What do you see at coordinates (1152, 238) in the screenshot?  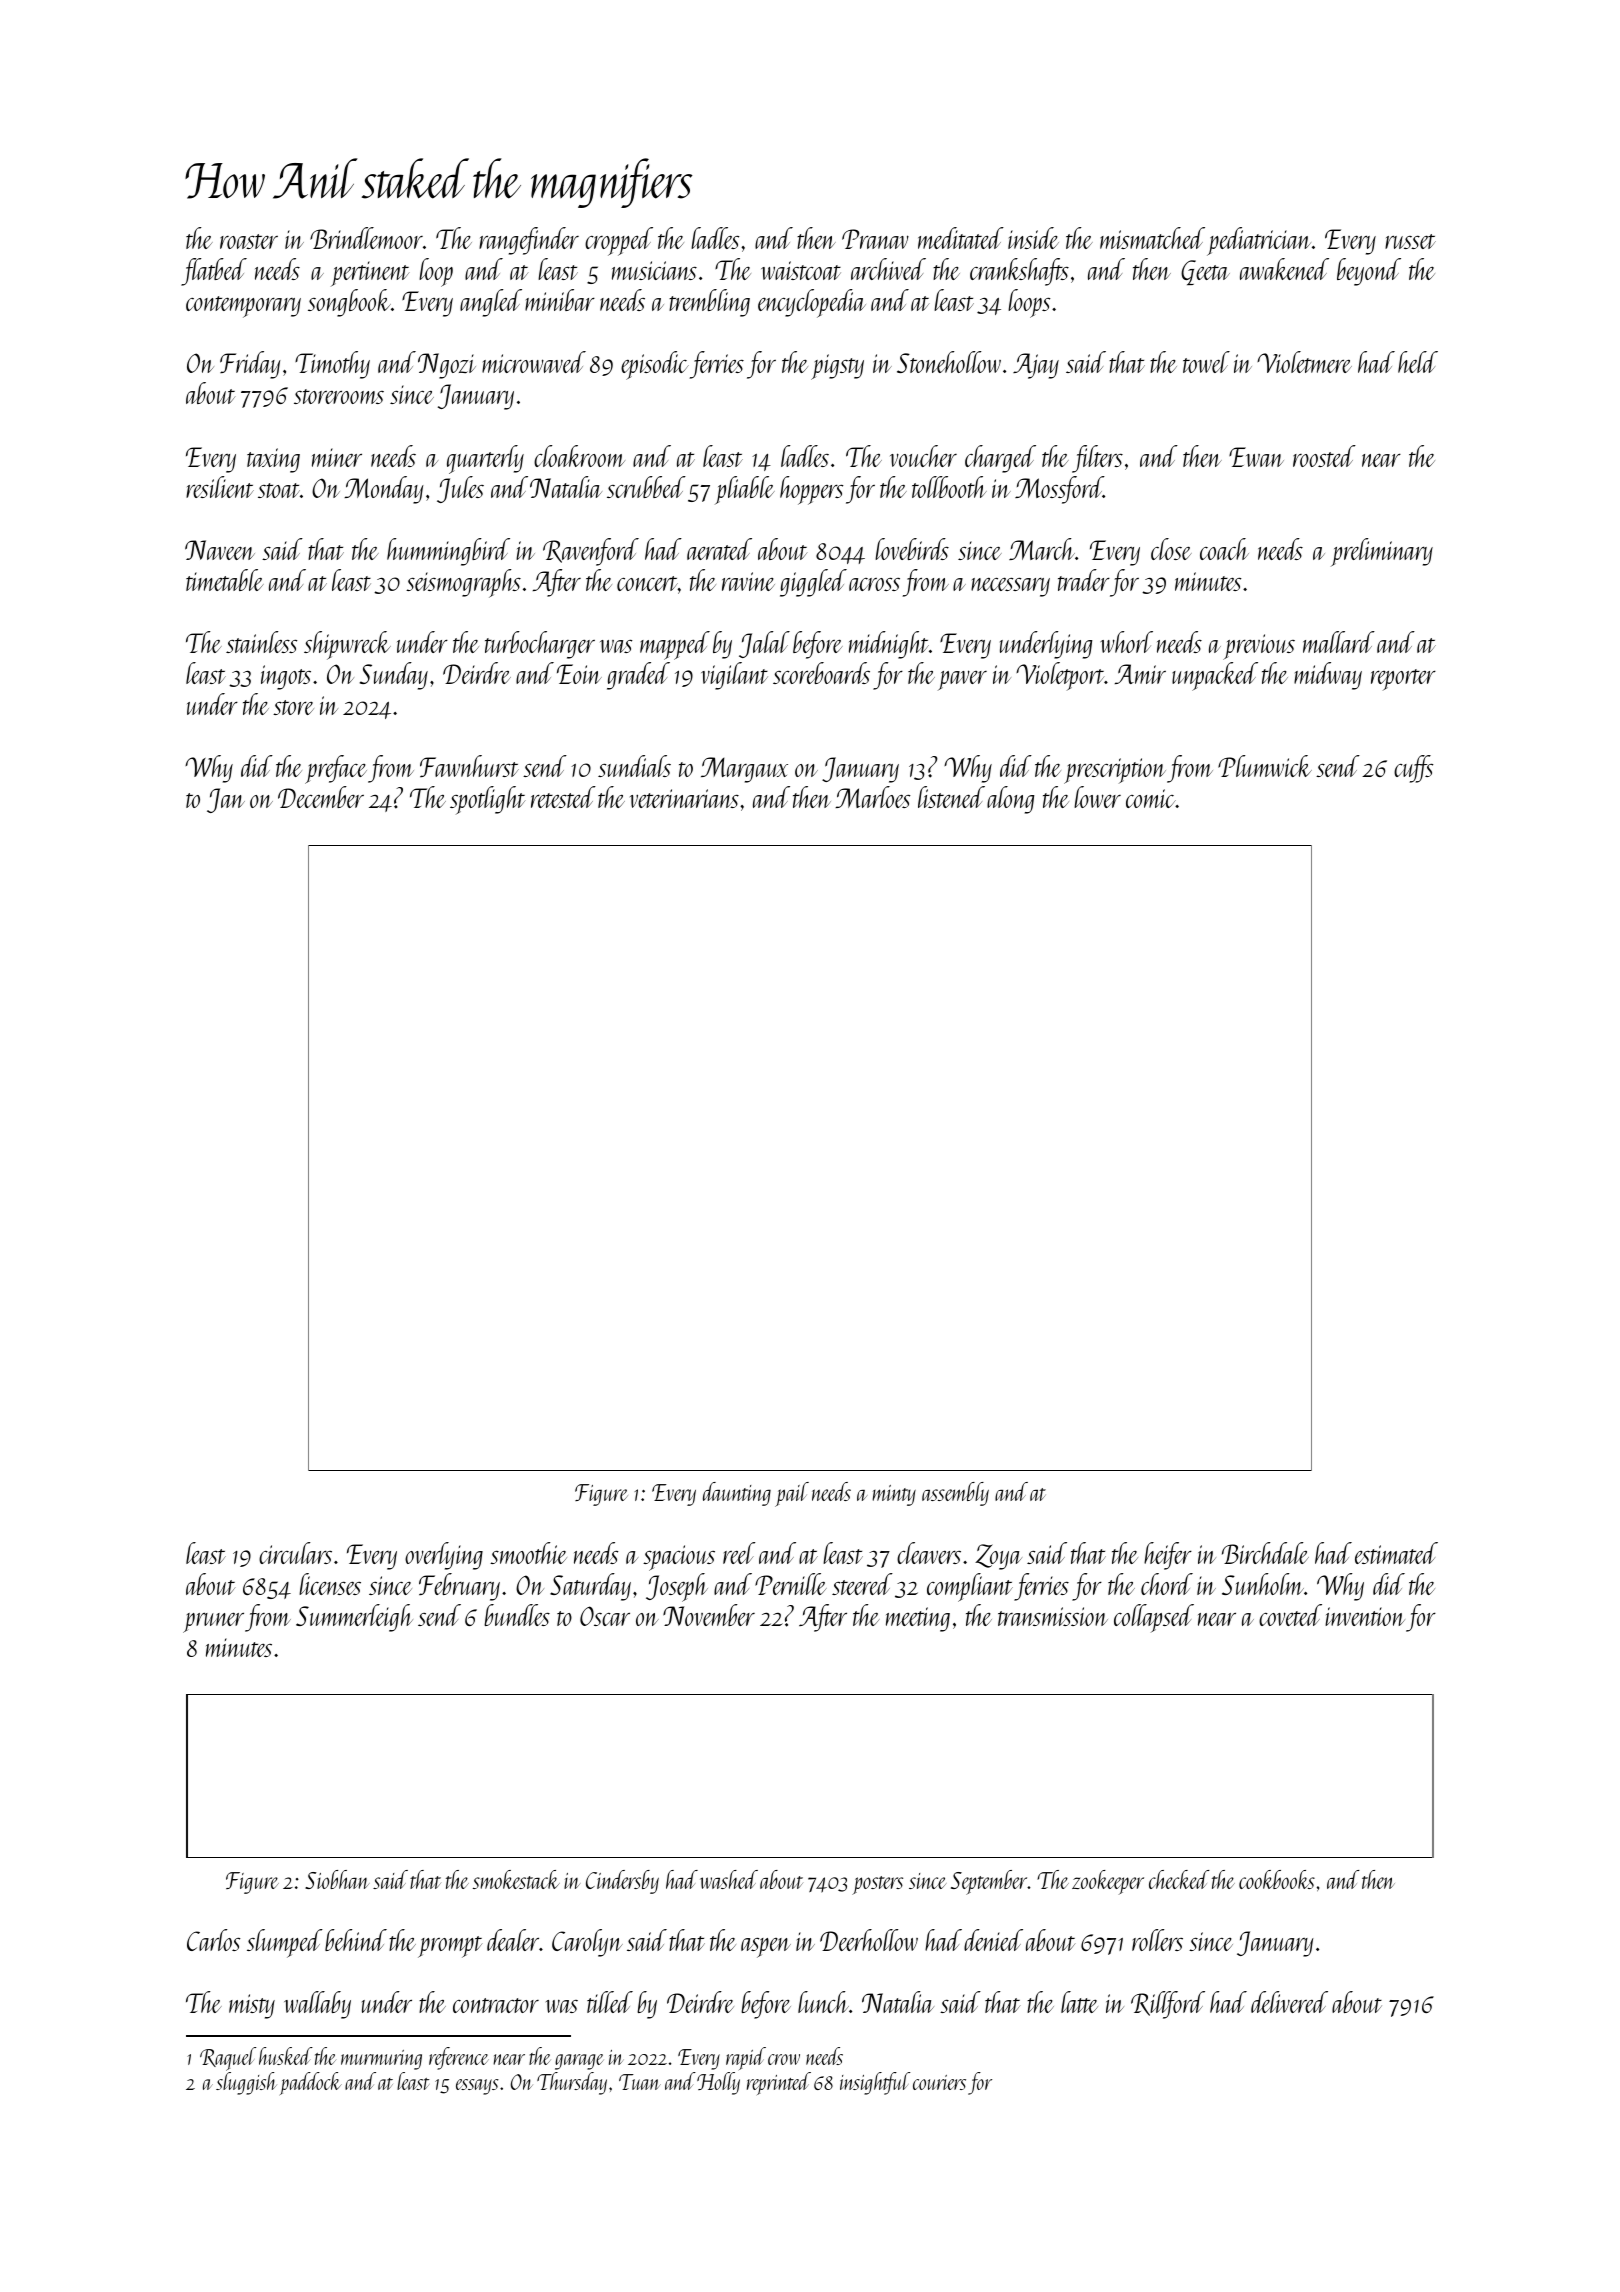 I see `mismatched` at bounding box center [1152, 238].
